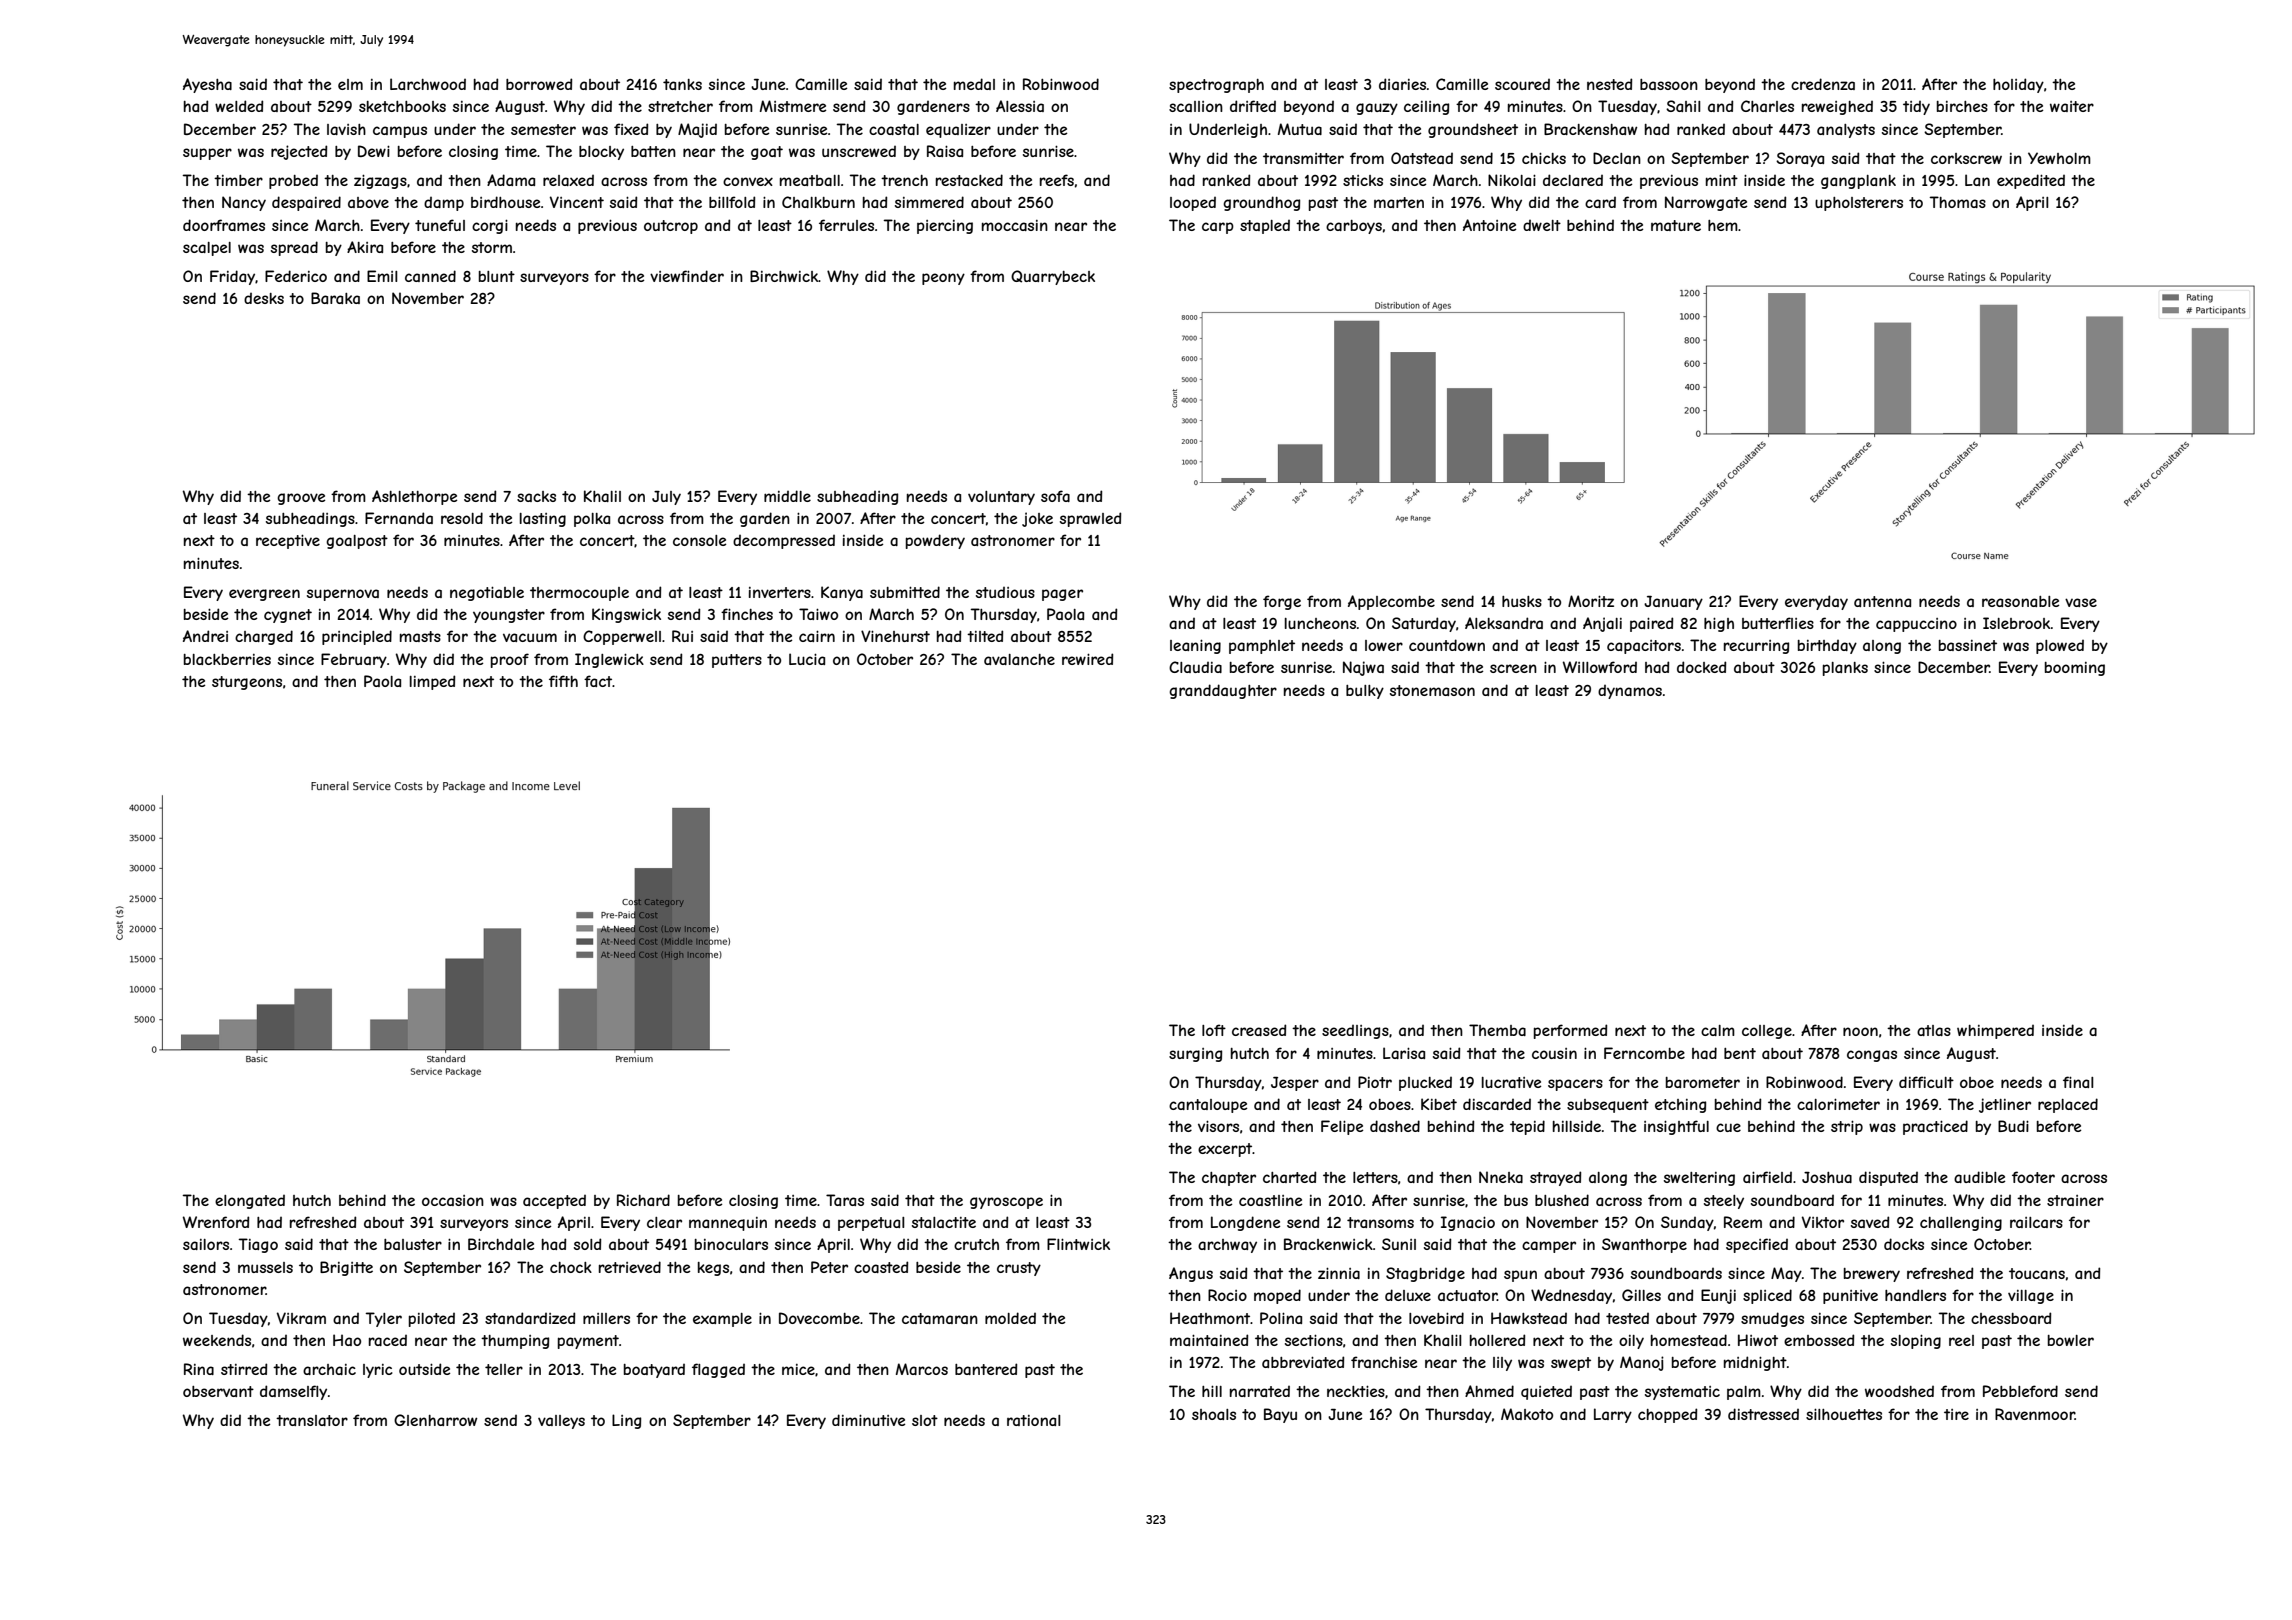 This screenshot has width=2292, height=1620. I want to click on creased, so click(1259, 1030).
